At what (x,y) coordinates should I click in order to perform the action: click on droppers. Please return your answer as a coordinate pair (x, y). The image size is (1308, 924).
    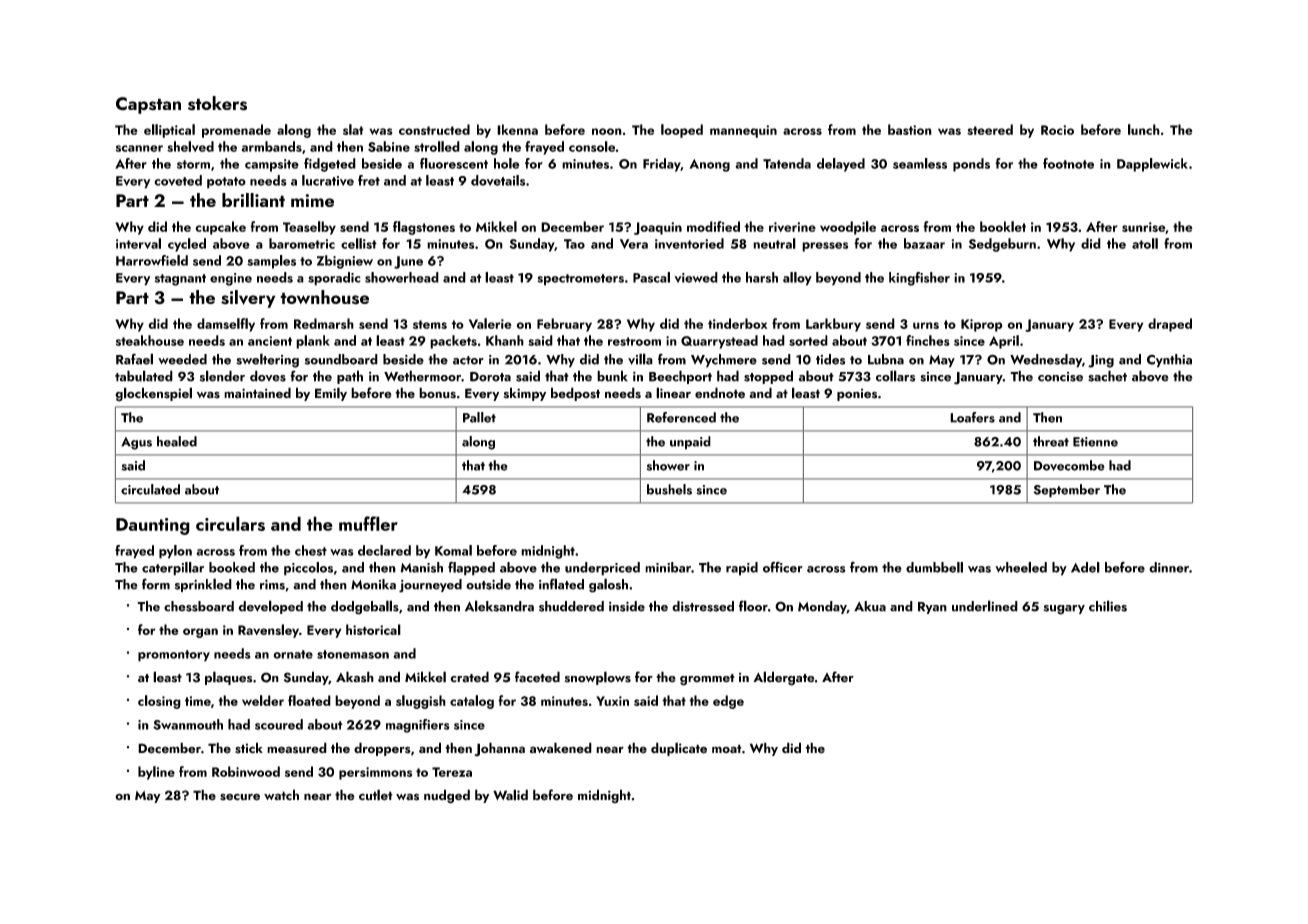
    Looking at the image, I should click on (382, 749).
